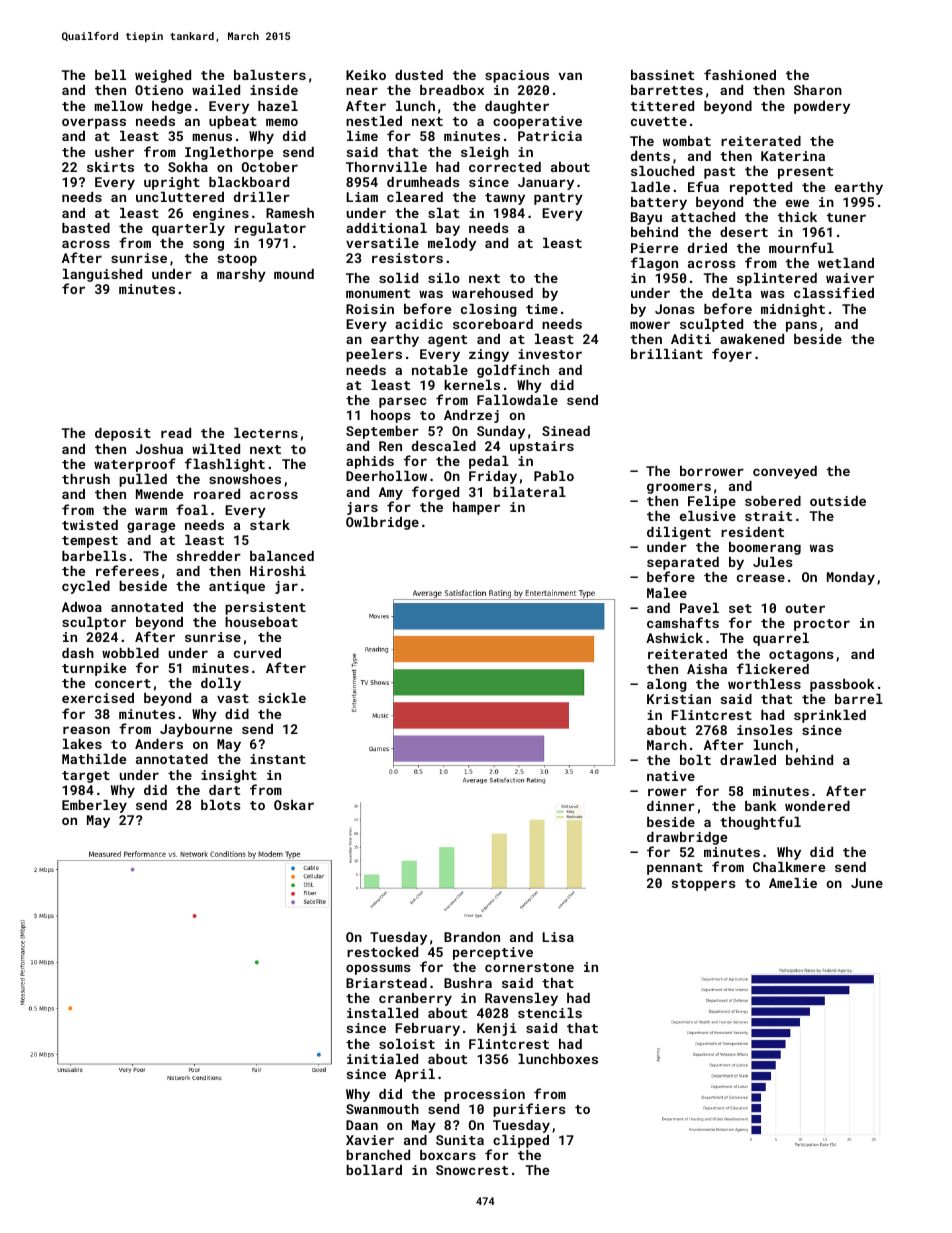  Describe the element at coordinates (822, 107) in the screenshot. I see `powdery` at that location.
